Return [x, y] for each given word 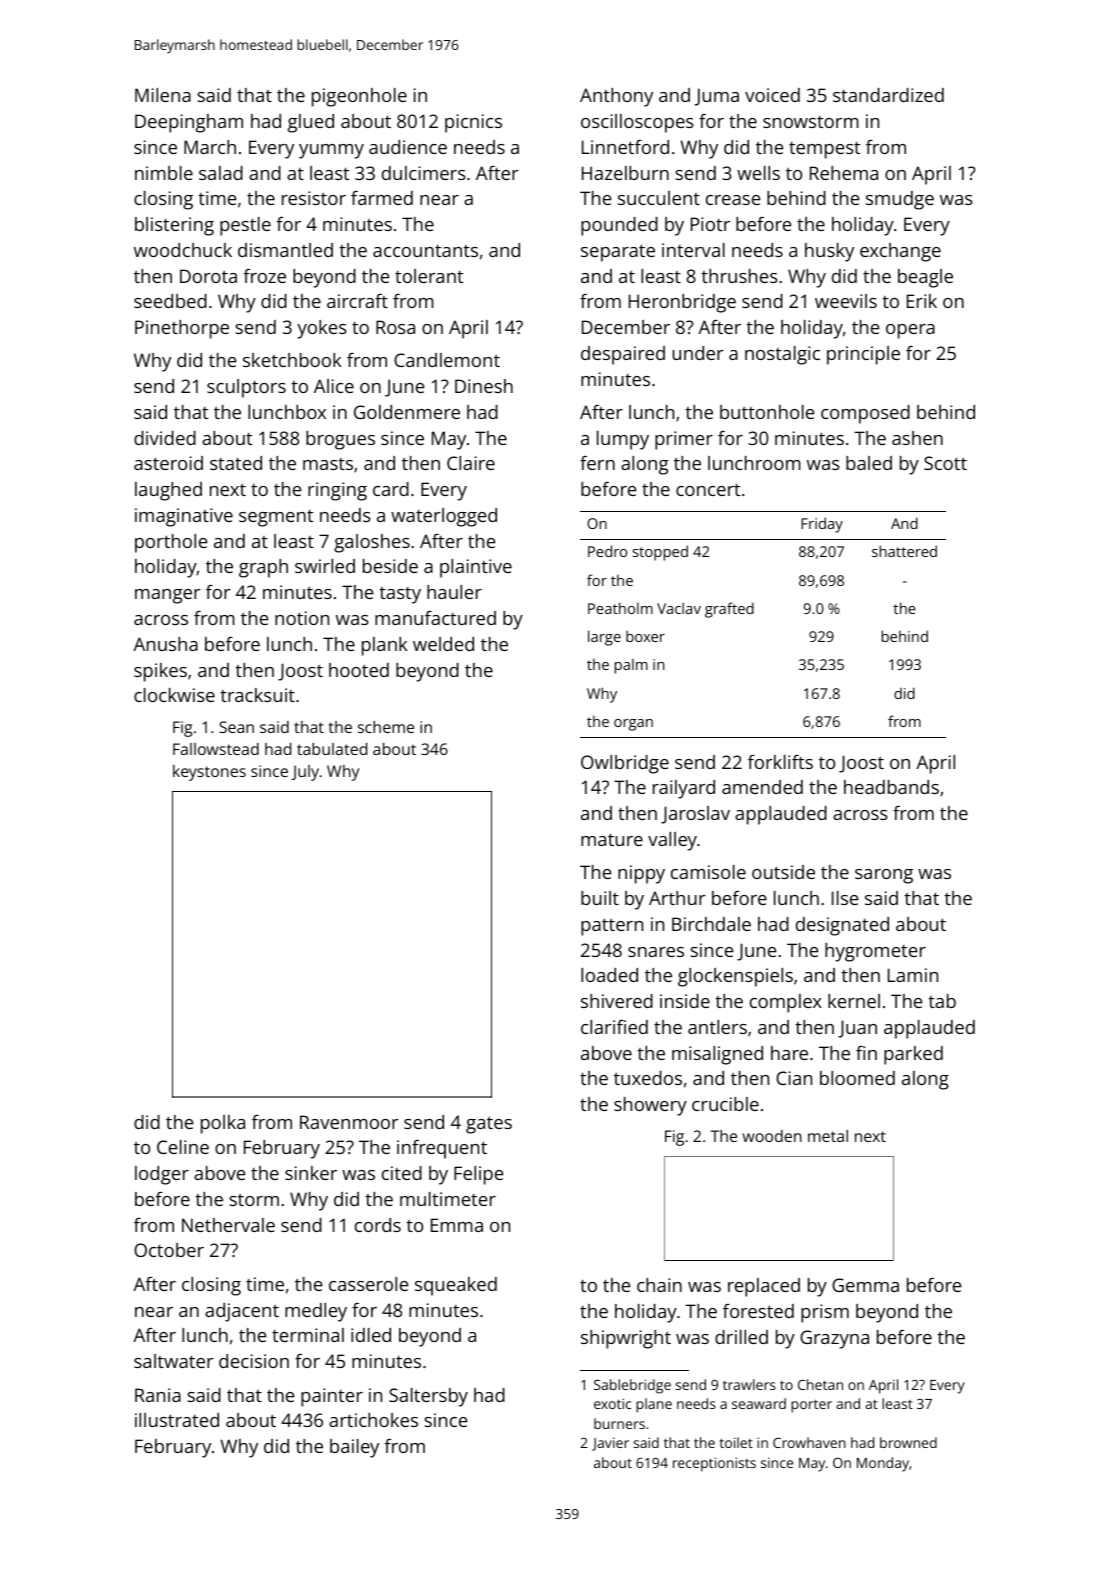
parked [913, 1055]
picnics [473, 123]
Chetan [820, 1384]
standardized [888, 95]
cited [402, 1173]
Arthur [677, 898]
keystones [209, 773]
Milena [163, 95]
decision [254, 1361]
